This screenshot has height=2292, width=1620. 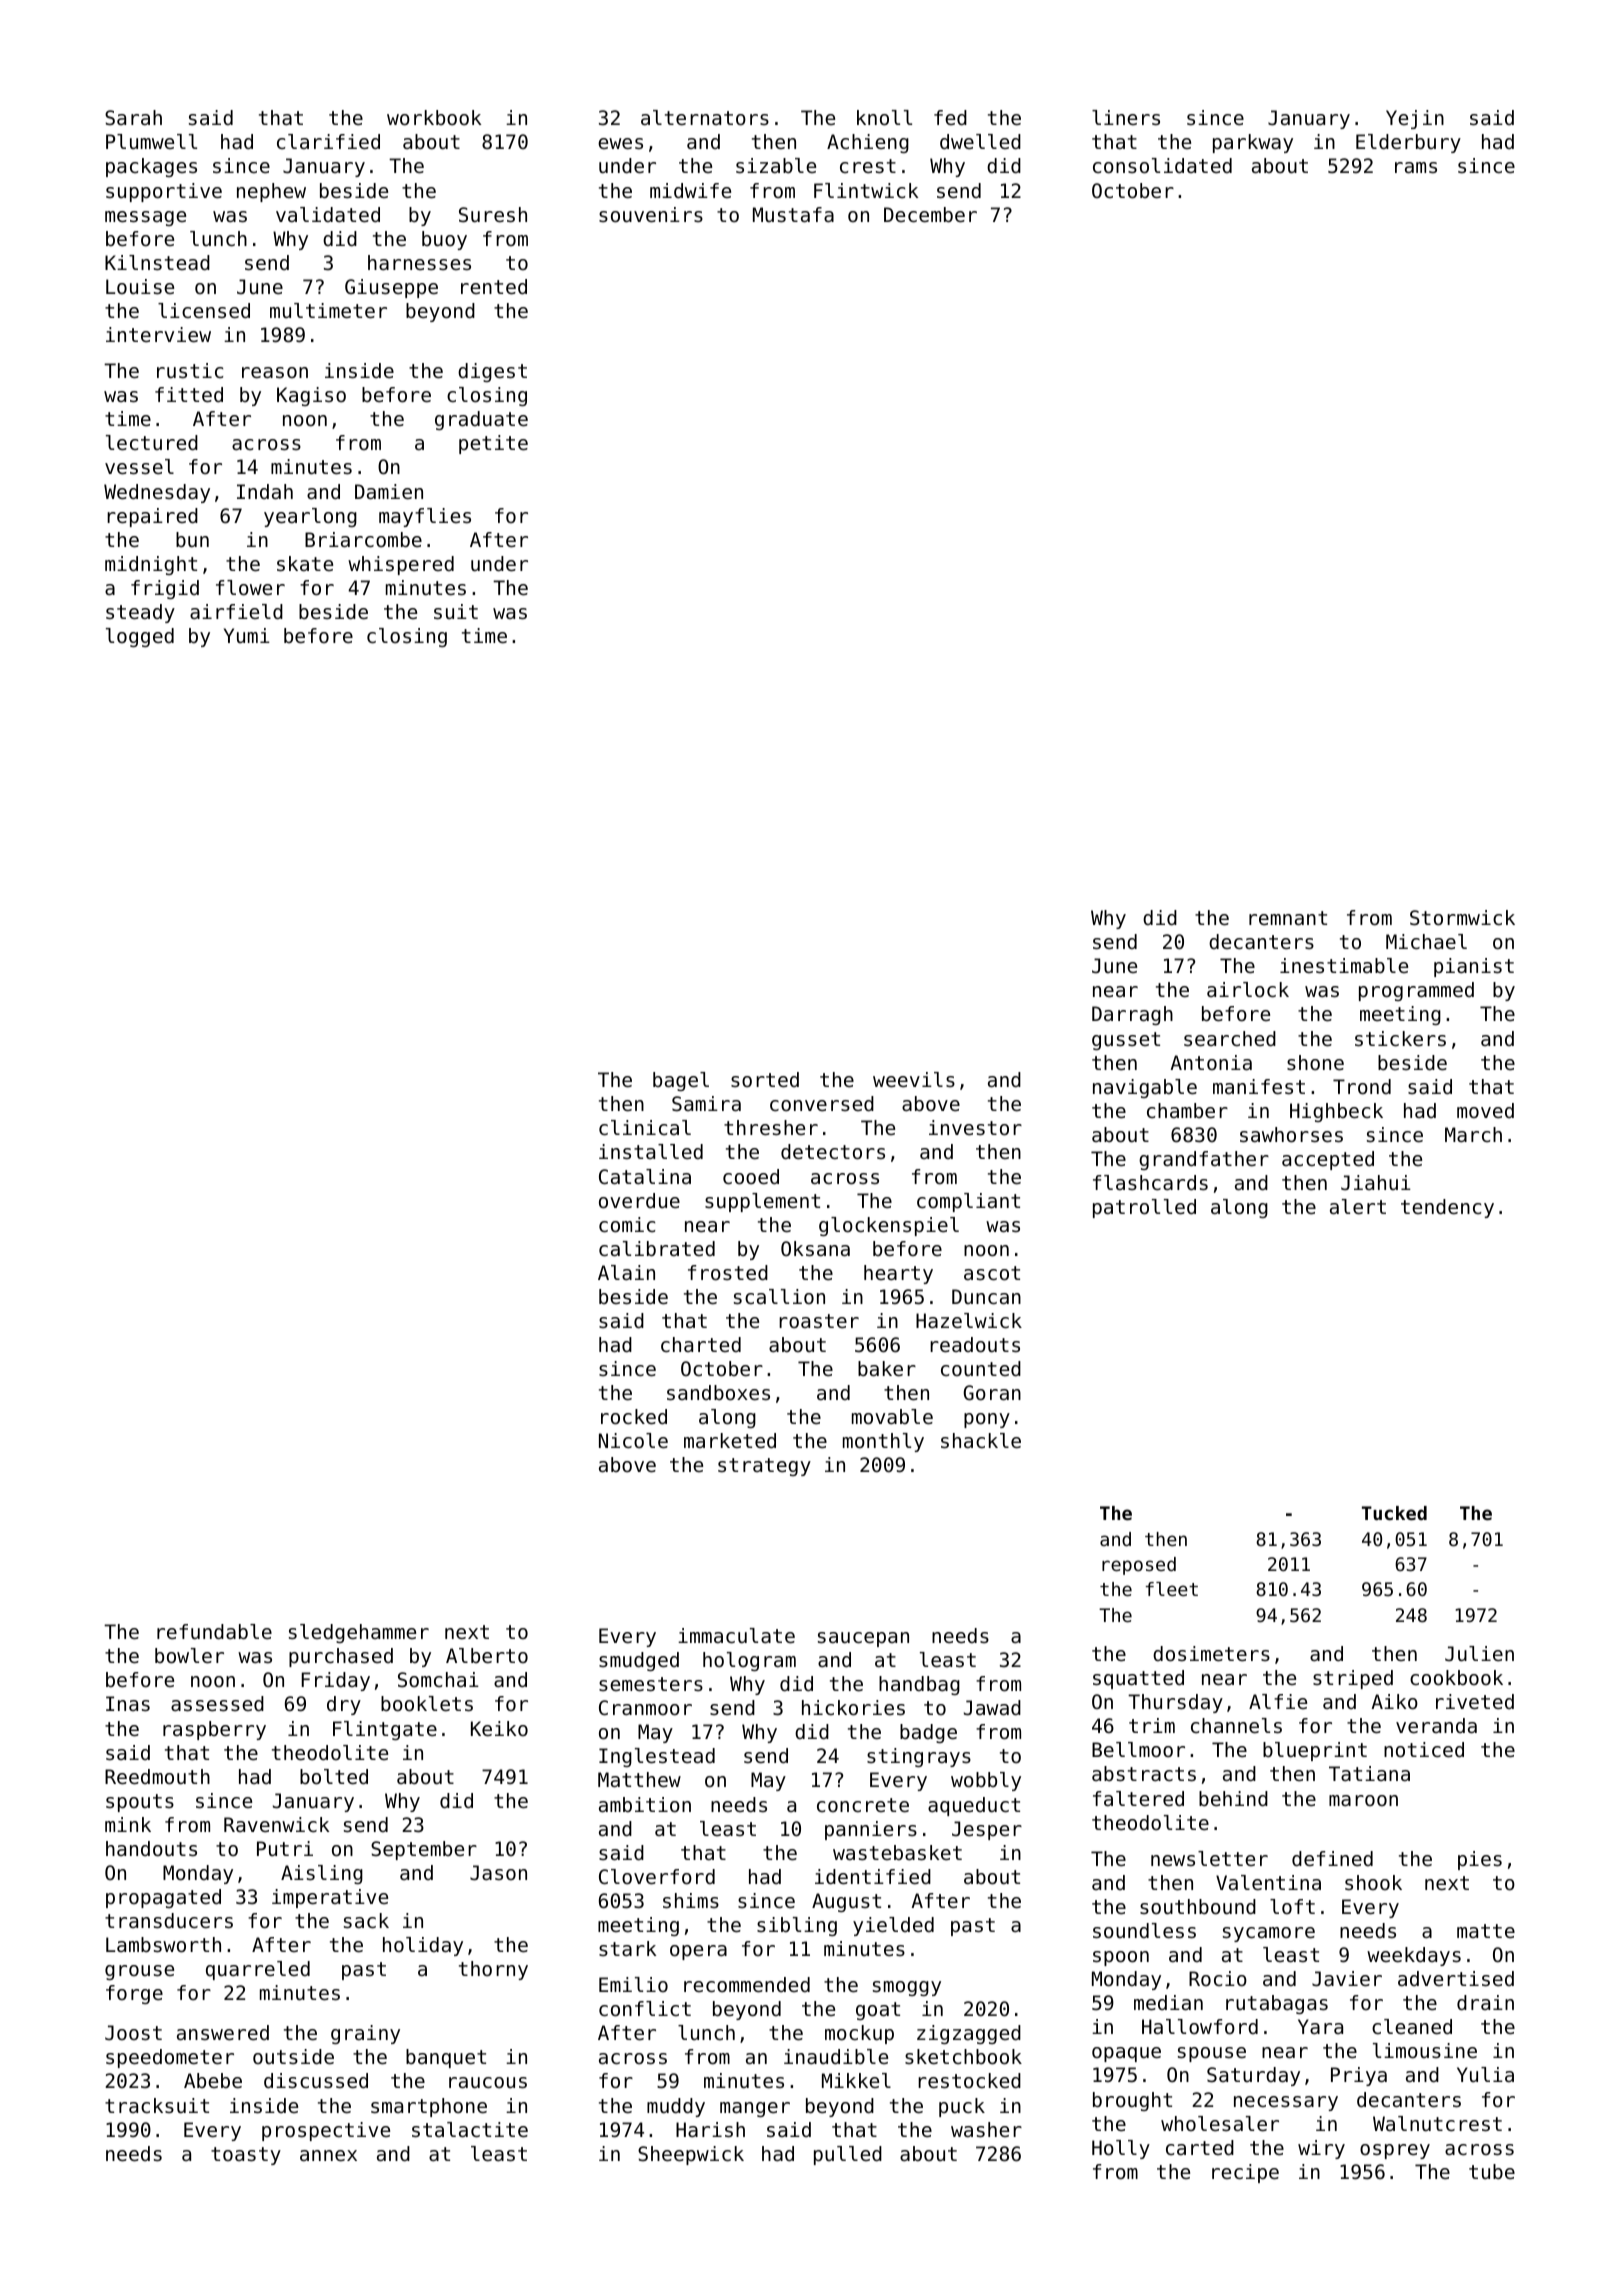 I want to click on spouse, so click(x=1212, y=2054).
